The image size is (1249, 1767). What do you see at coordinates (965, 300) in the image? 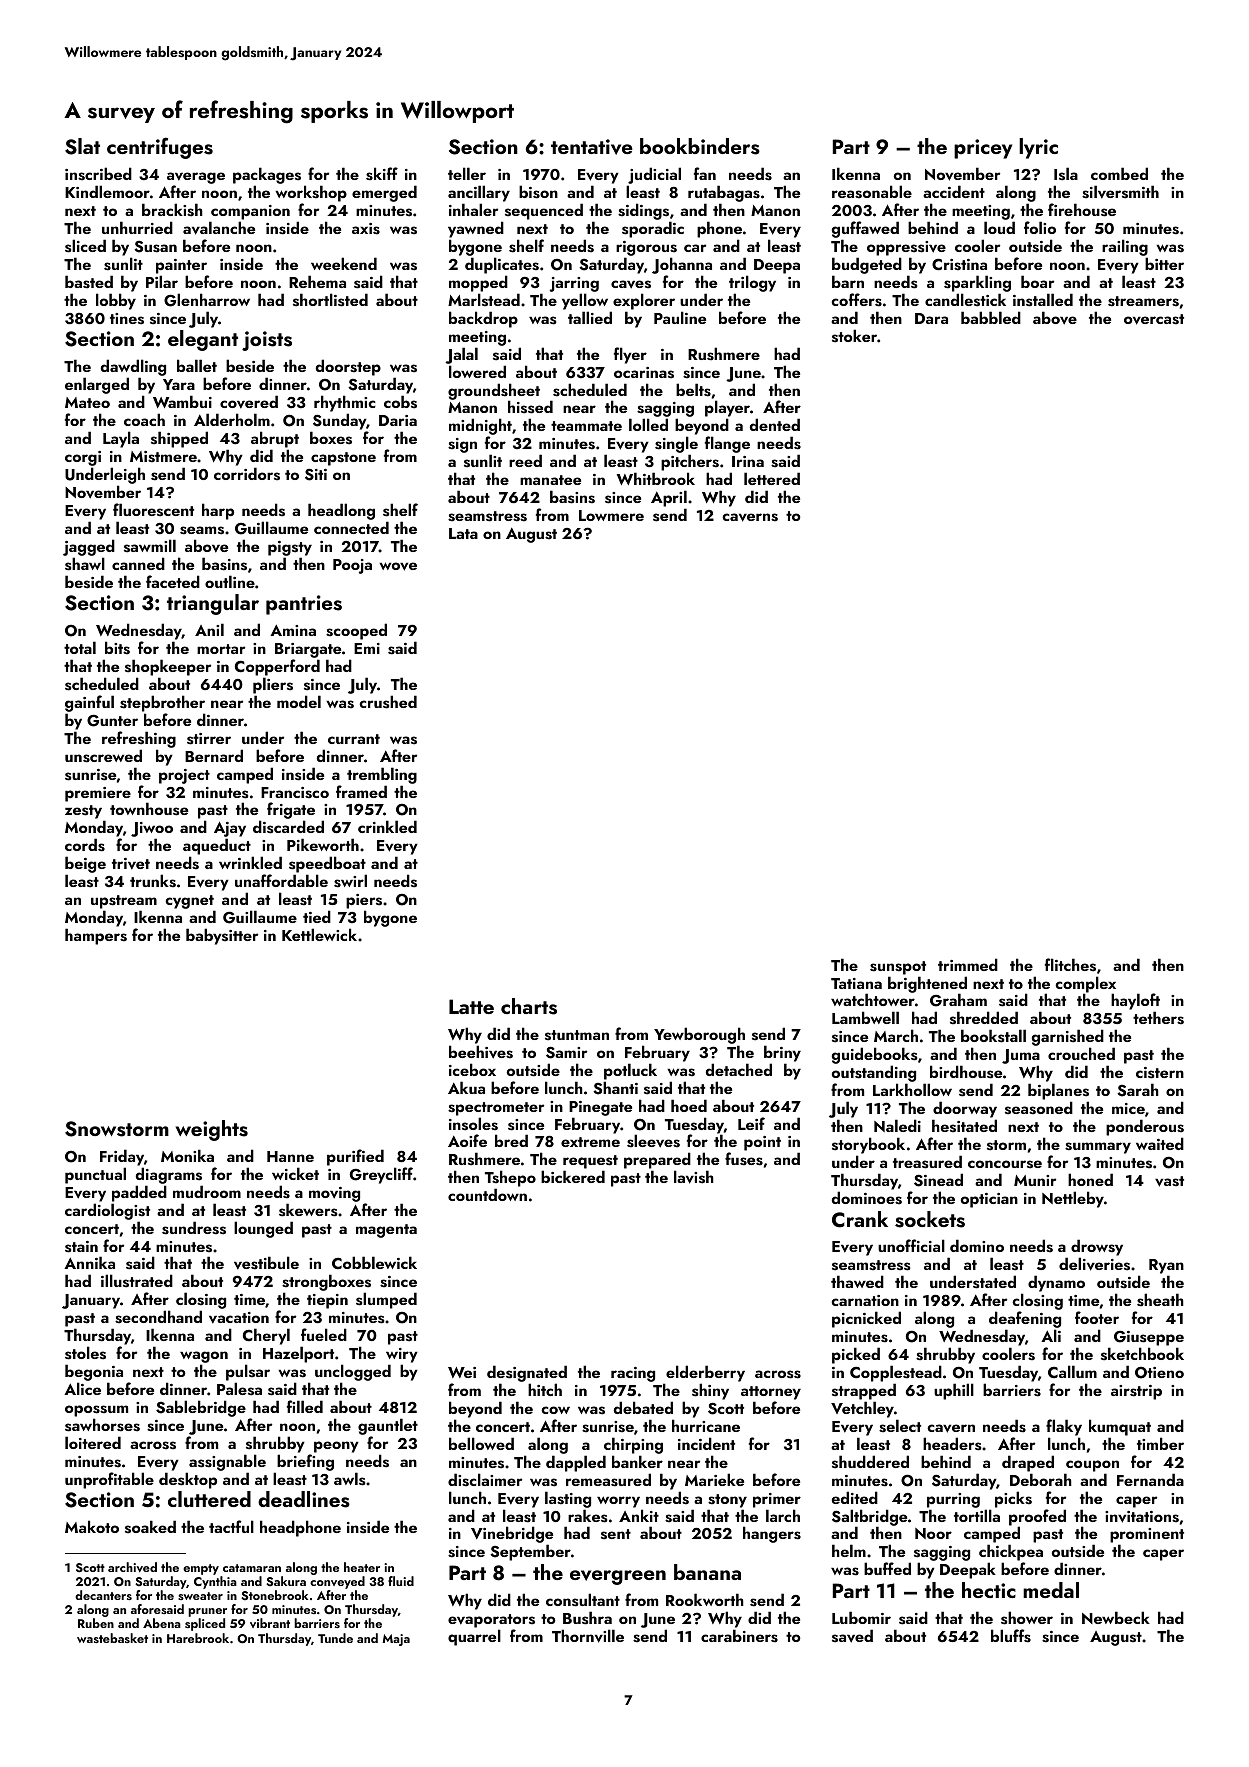
I see `candlestick` at bounding box center [965, 300].
